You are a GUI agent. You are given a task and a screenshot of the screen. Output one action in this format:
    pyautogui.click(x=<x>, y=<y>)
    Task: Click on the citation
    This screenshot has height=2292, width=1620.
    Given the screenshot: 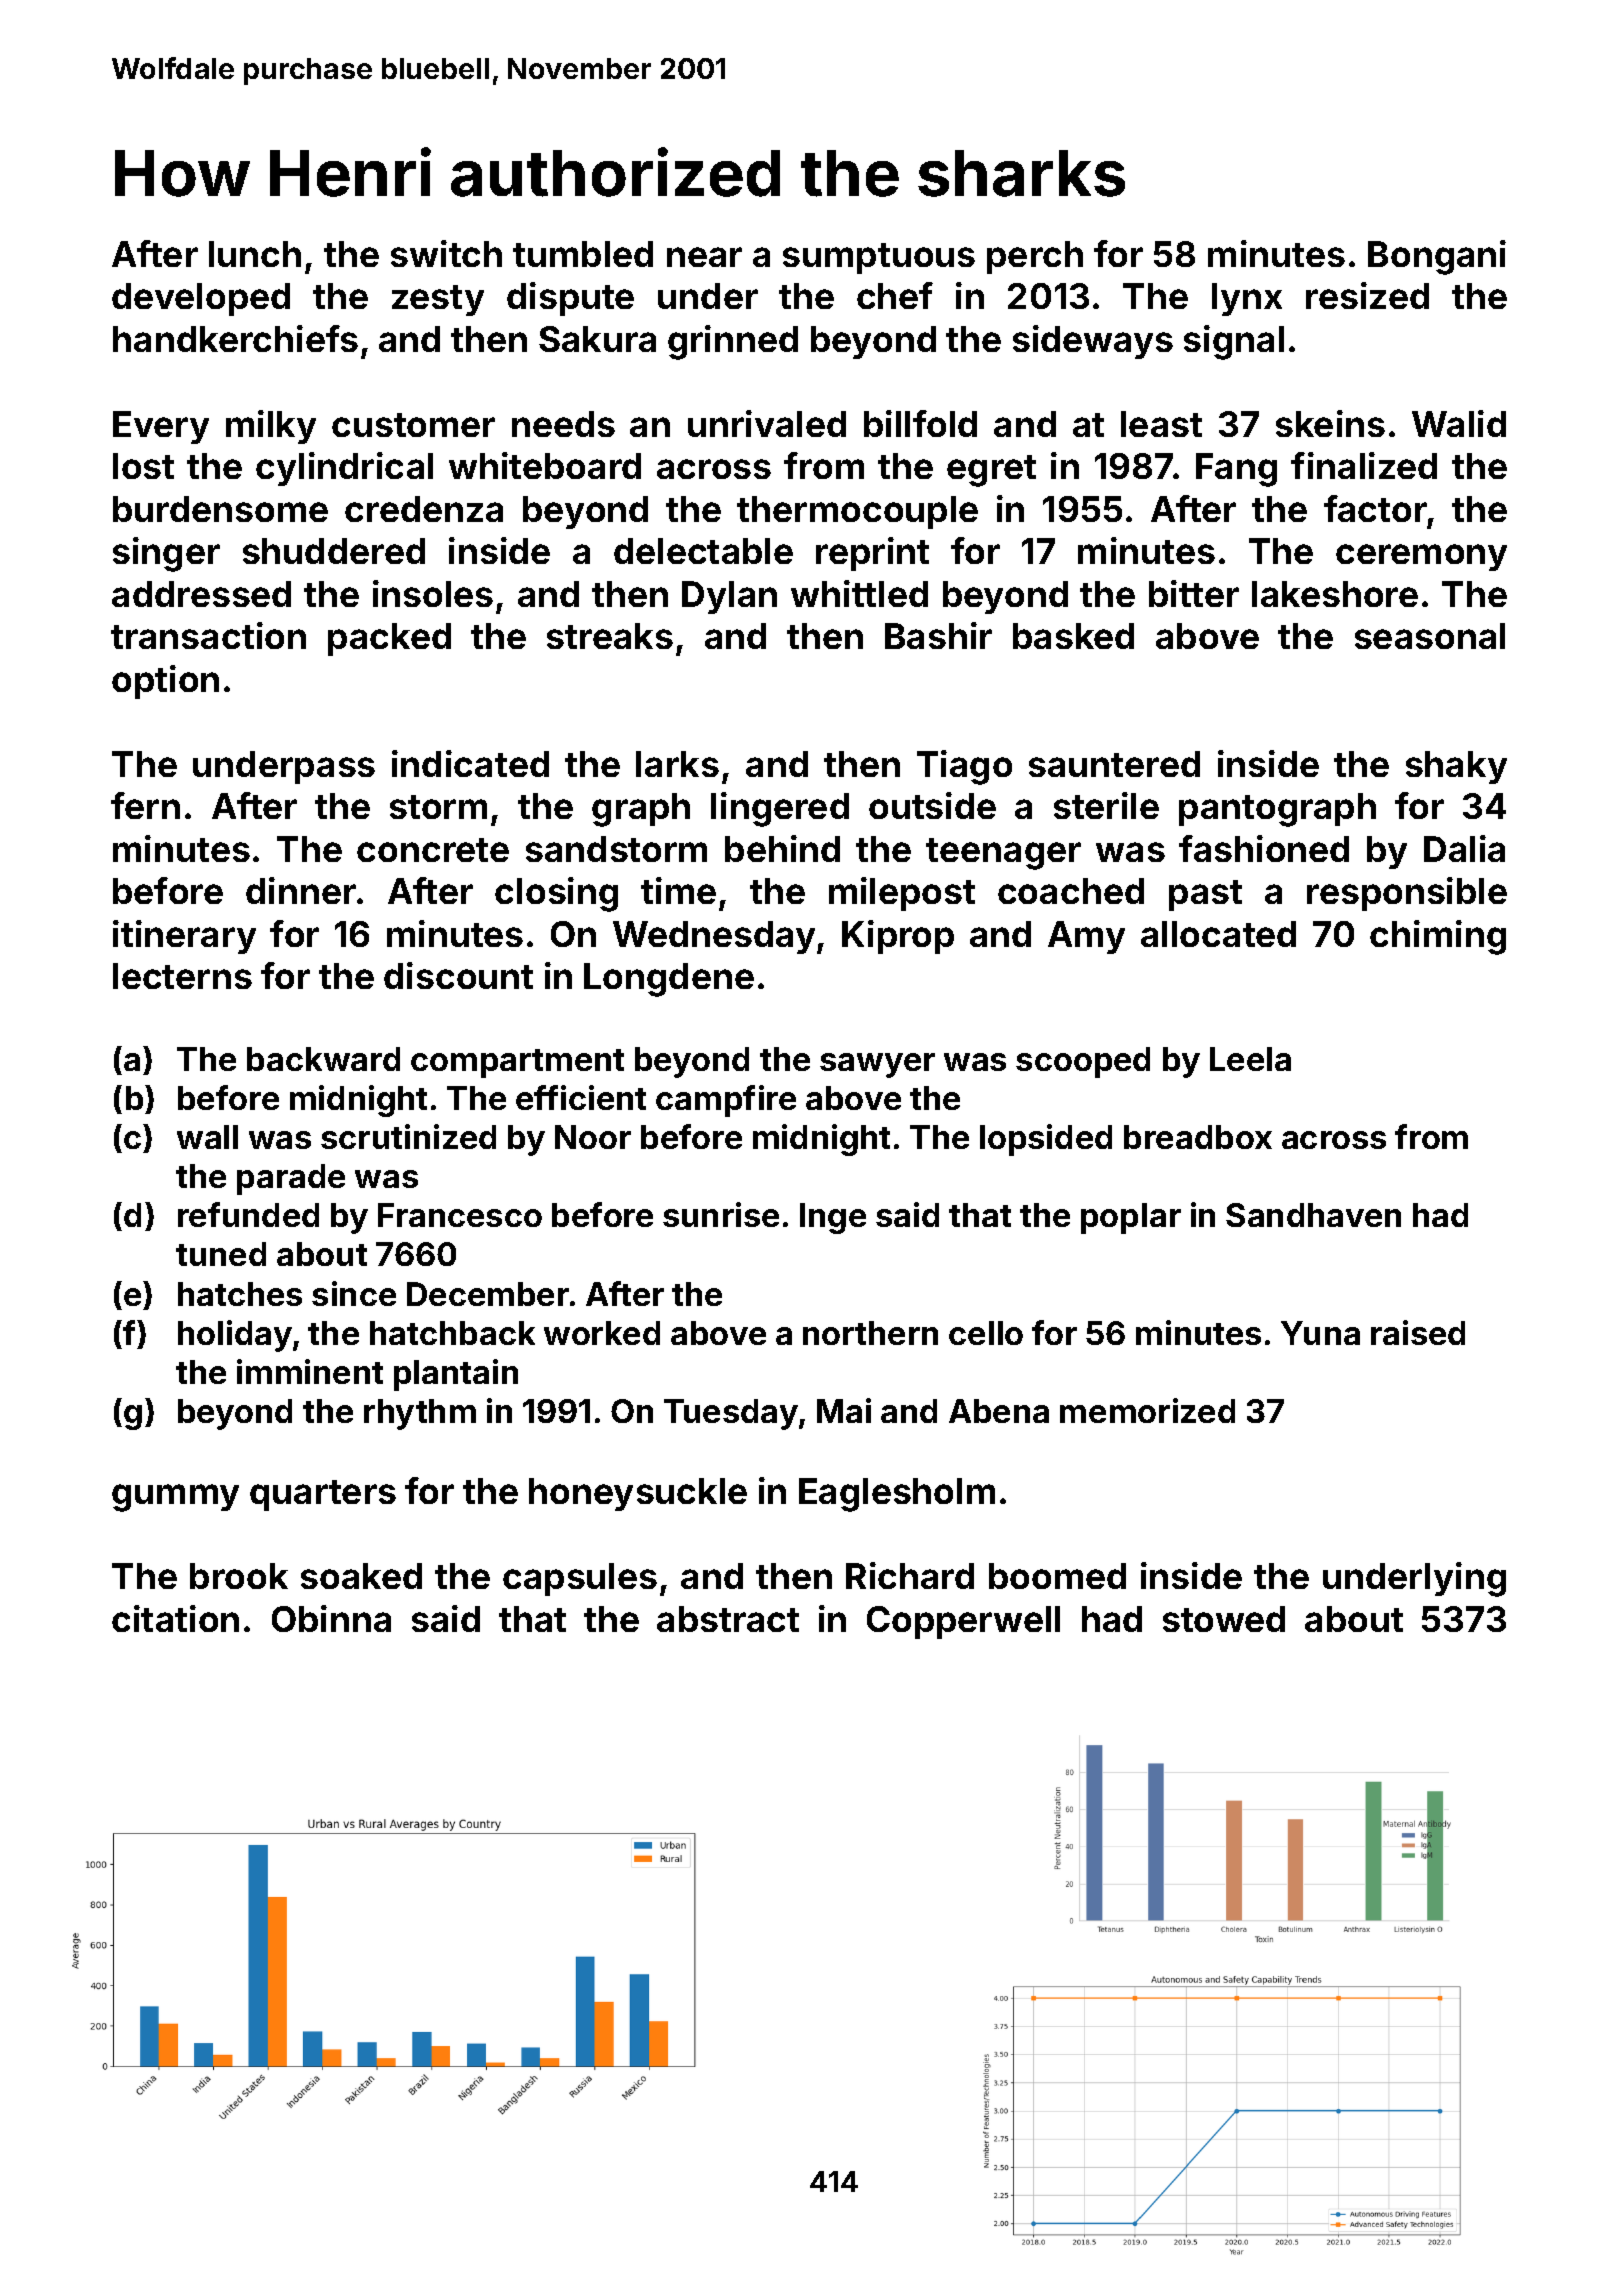 What is the action you would take?
    pyautogui.click(x=175, y=1618)
